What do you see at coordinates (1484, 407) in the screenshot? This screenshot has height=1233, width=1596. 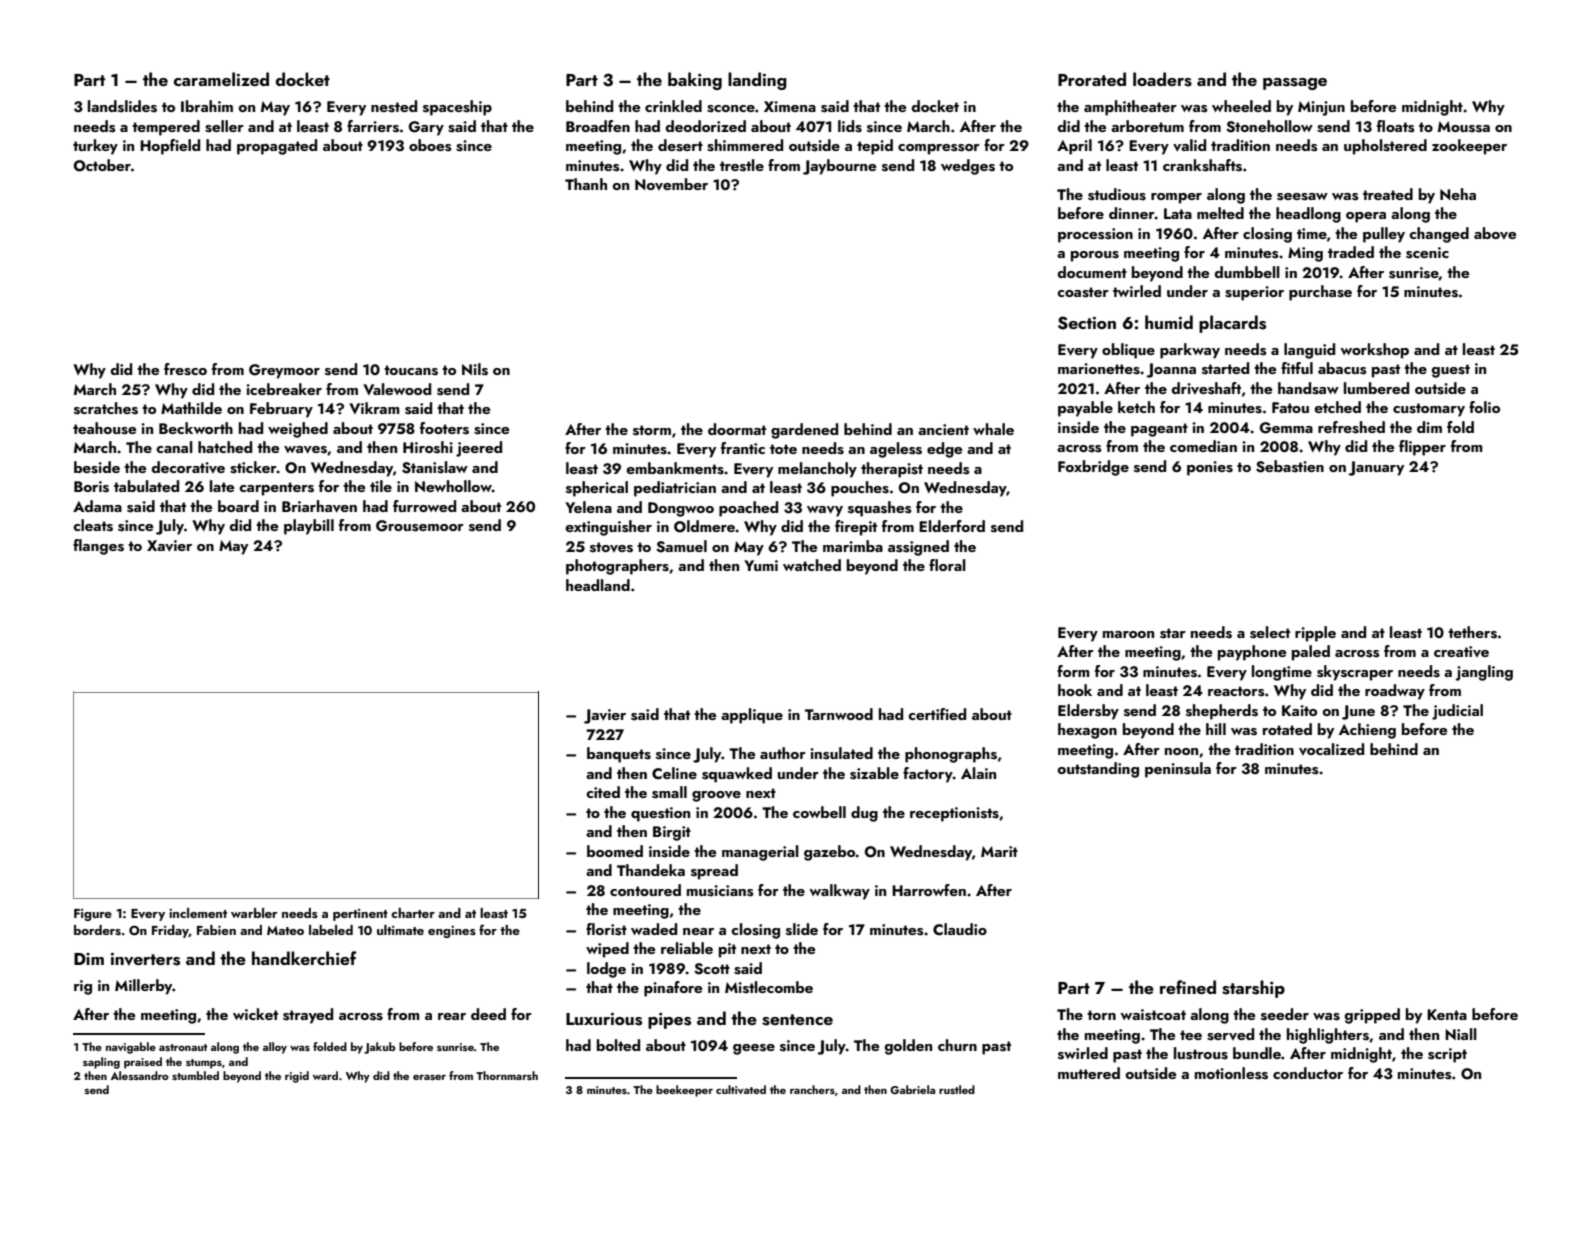 I see `folio` at bounding box center [1484, 407].
